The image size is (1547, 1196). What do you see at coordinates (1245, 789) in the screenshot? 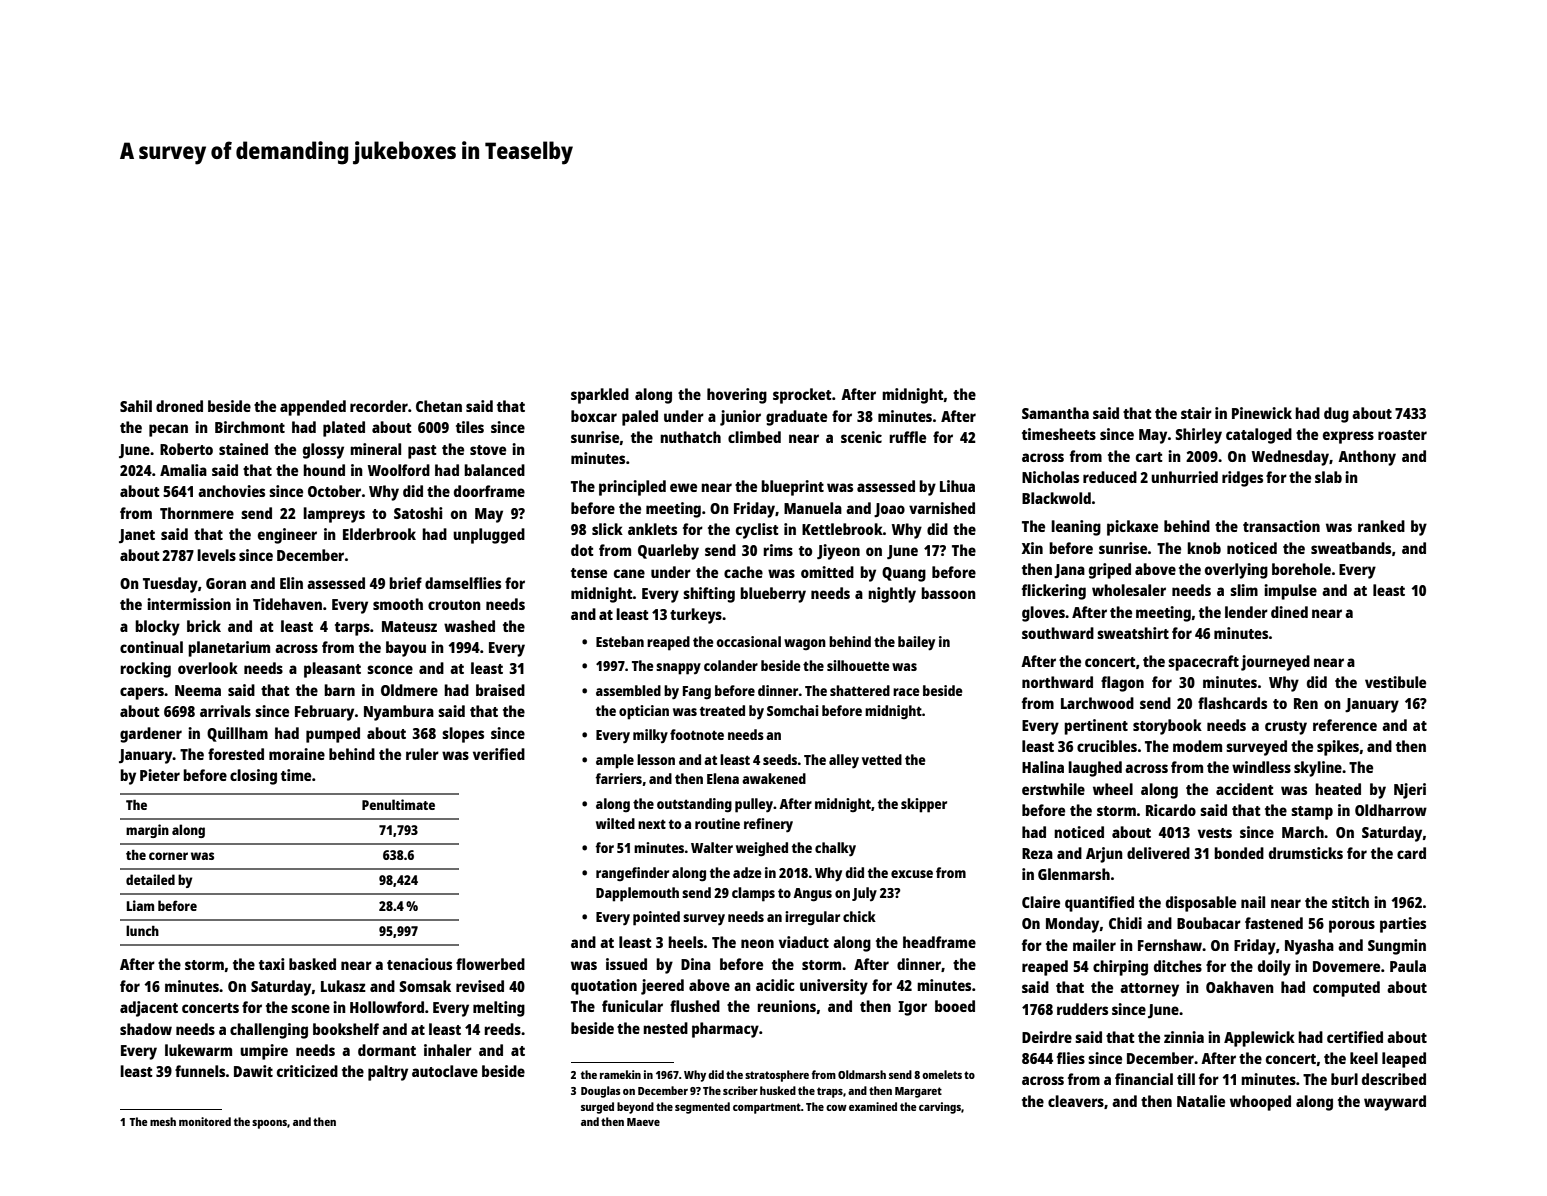
I see `accident` at bounding box center [1245, 789].
